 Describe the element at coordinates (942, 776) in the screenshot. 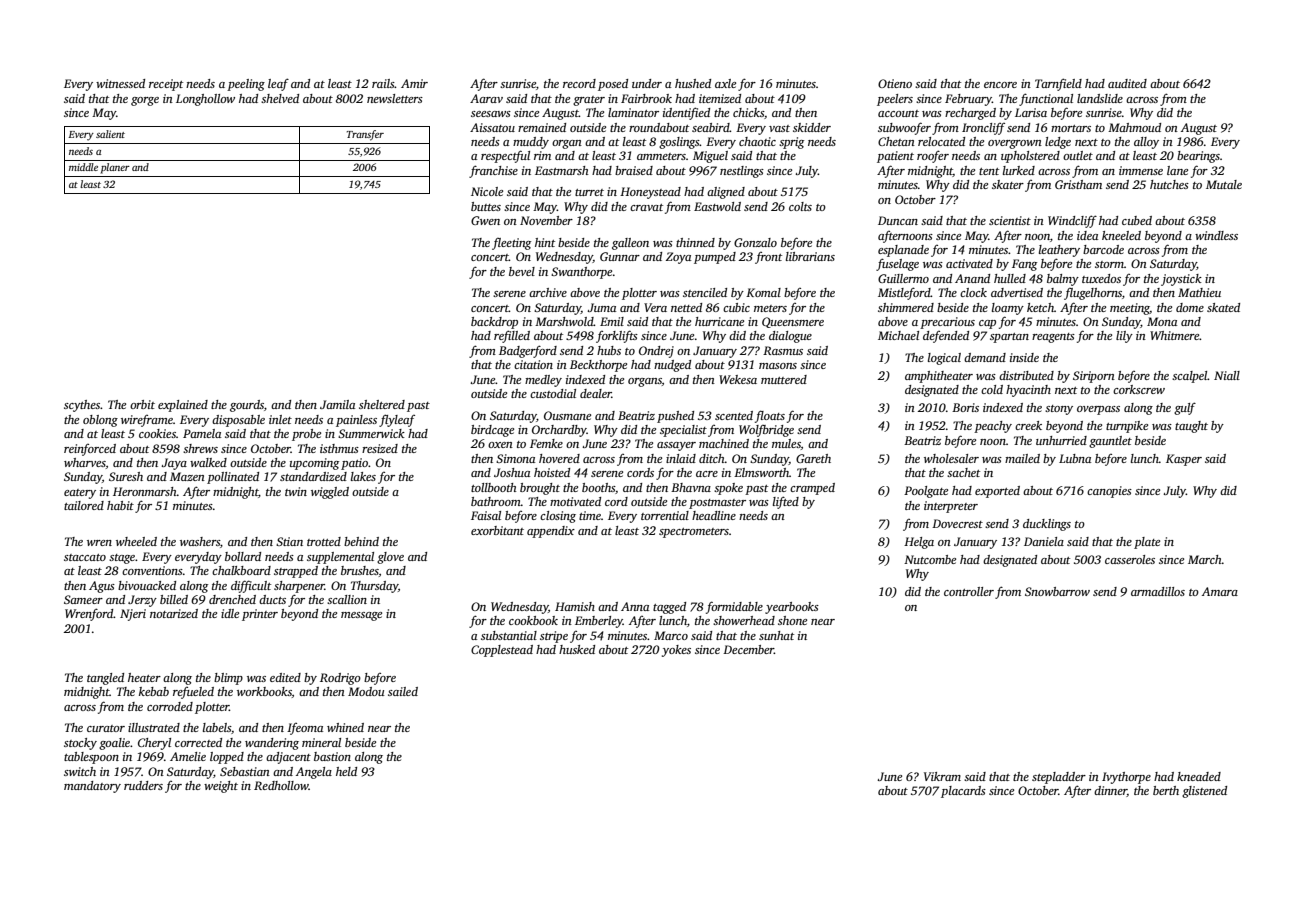

I see `Vikram` at that location.
